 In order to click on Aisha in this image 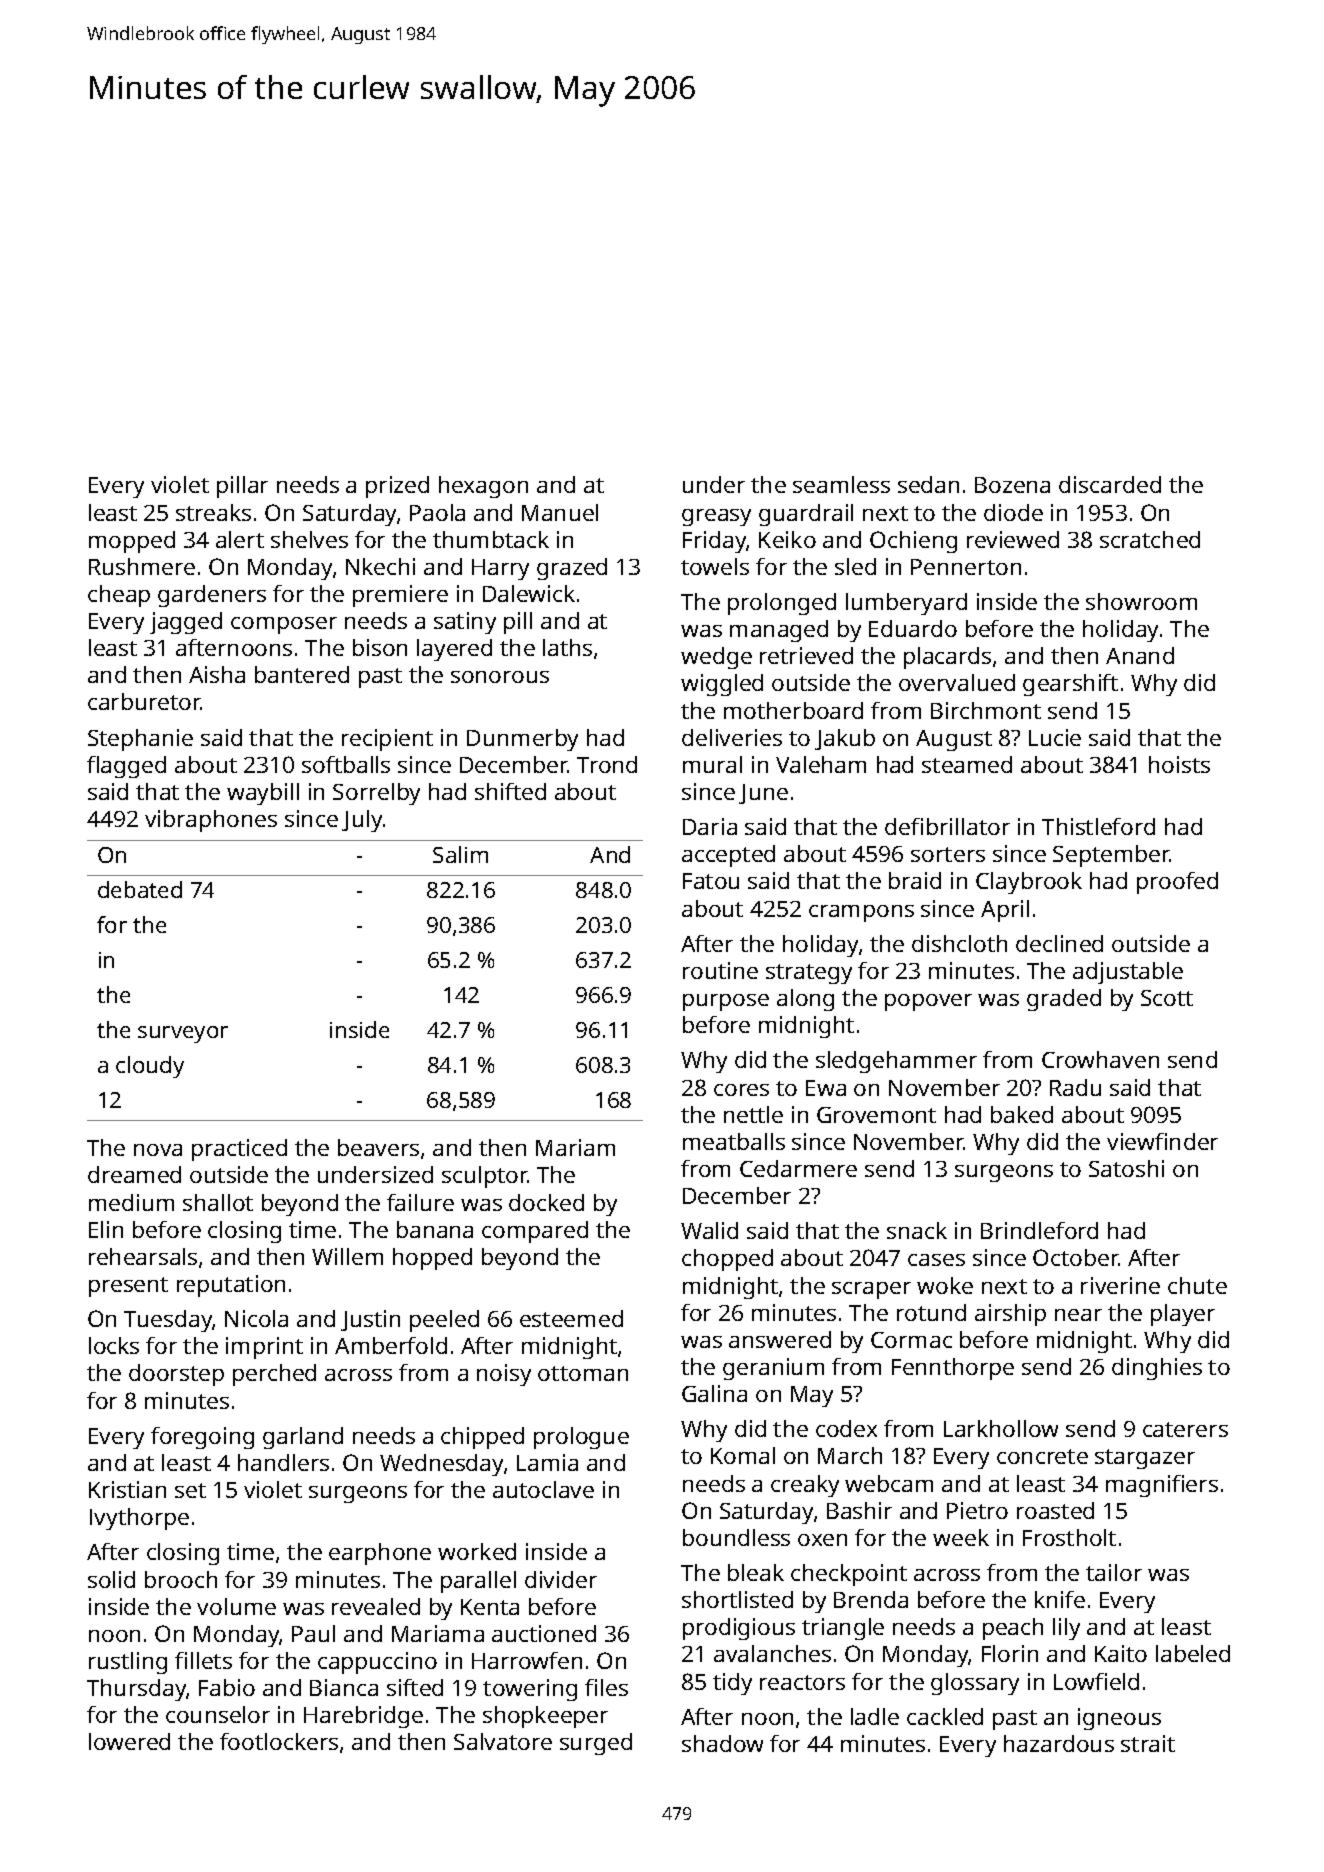, I will do `click(217, 674)`.
